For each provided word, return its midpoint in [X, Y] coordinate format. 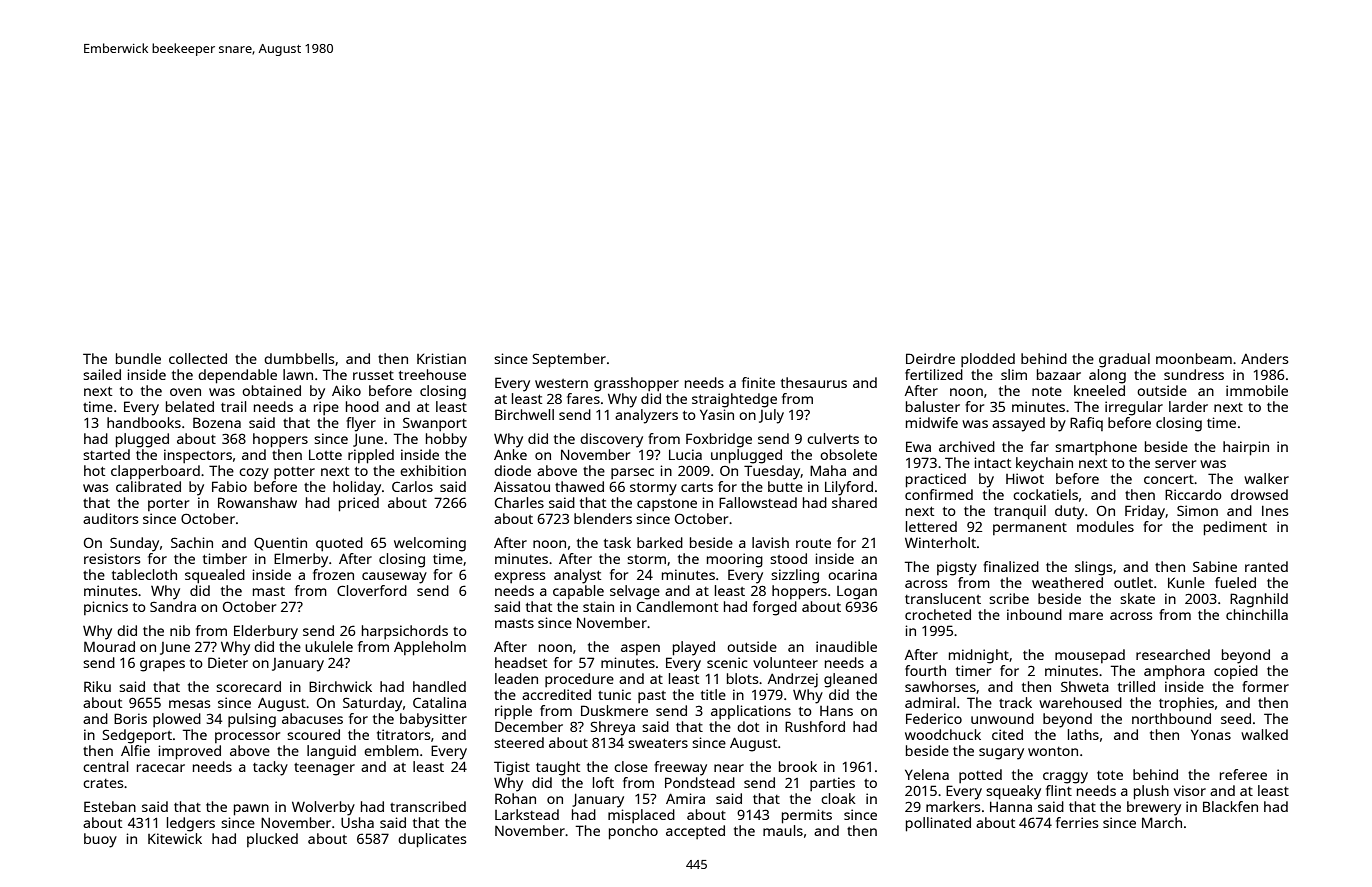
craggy [1065, 778]
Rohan [515, 798]
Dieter [228, 662]
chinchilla [1257, 614]
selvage [635, 592]
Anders [1264, 358]
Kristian [441, 358]
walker [1266, 478]
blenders [603, 518]
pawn [251, 810]
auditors [110, 518]
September [569, 360]
